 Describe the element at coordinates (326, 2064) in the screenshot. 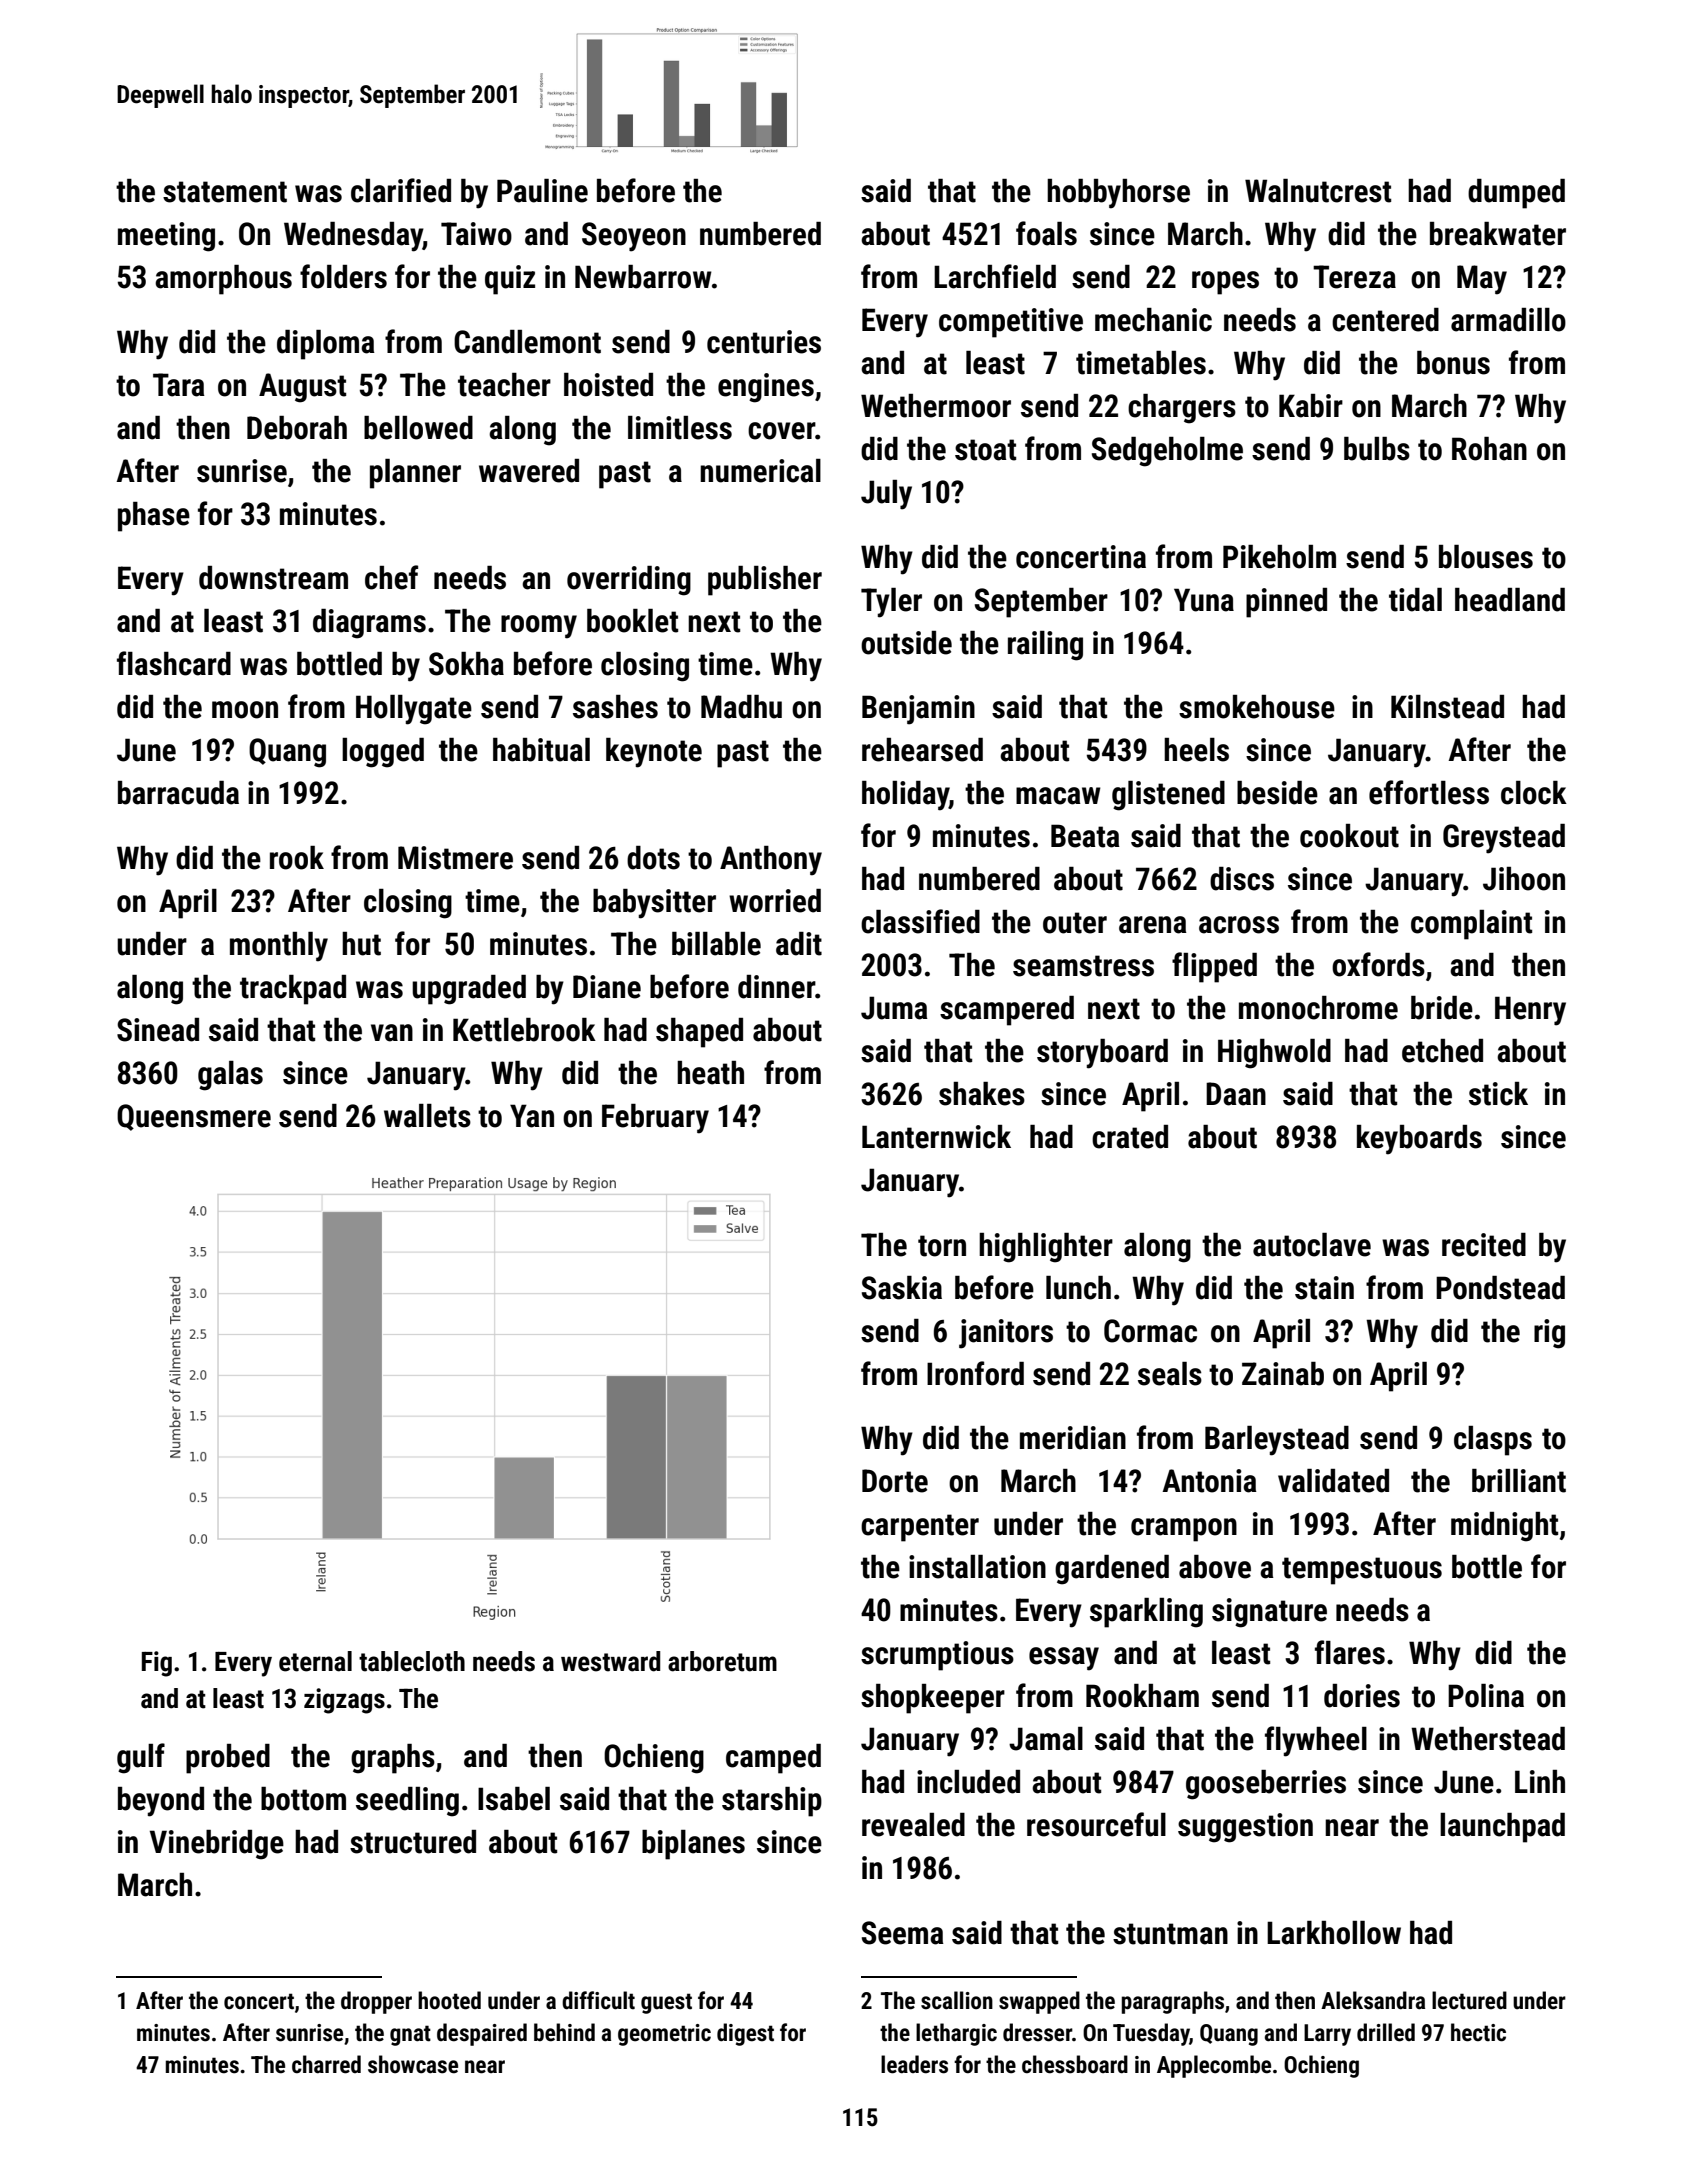

I see `charred` at that location.
